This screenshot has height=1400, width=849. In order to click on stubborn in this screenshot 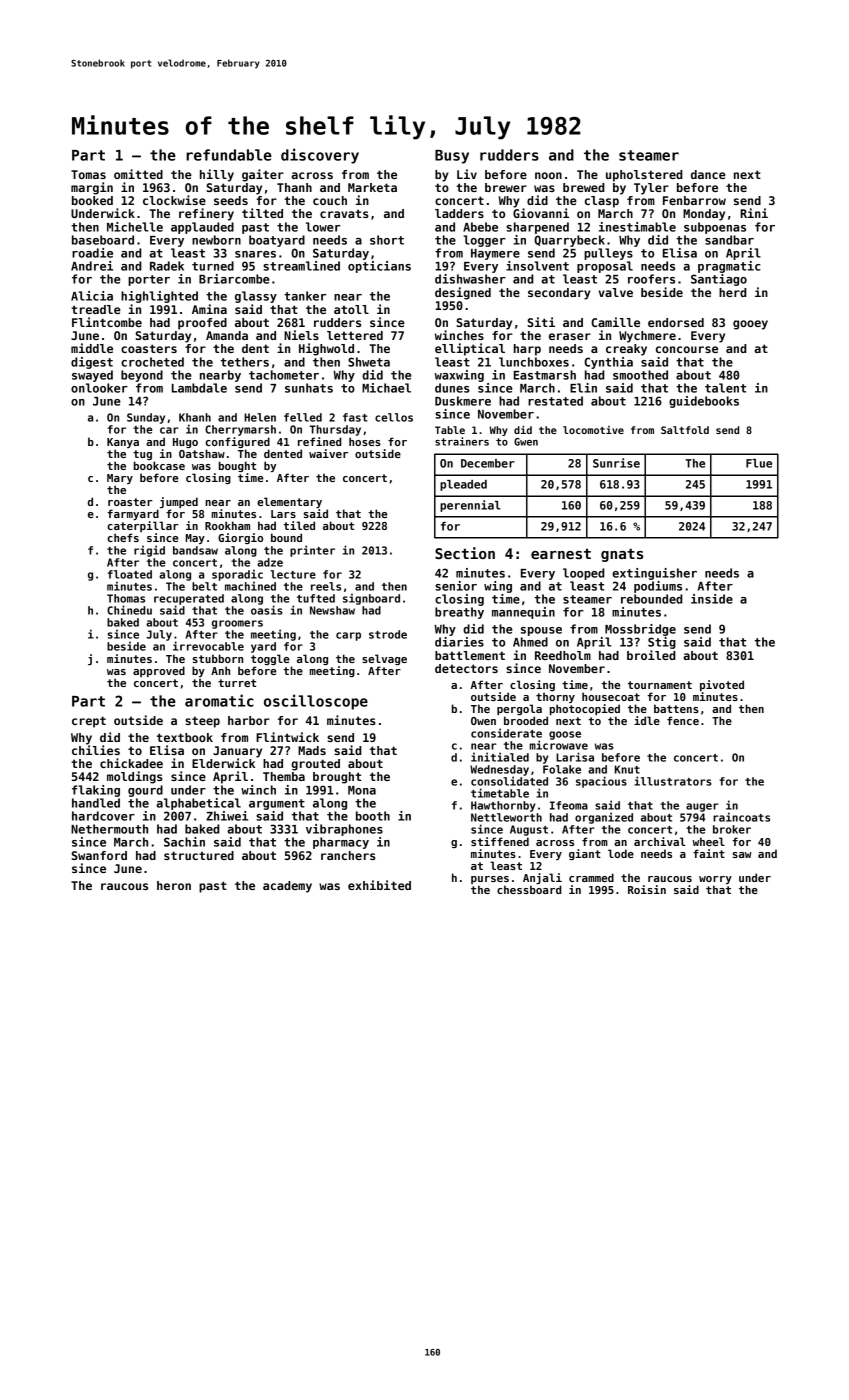, I will do `click(218, 658)`.
